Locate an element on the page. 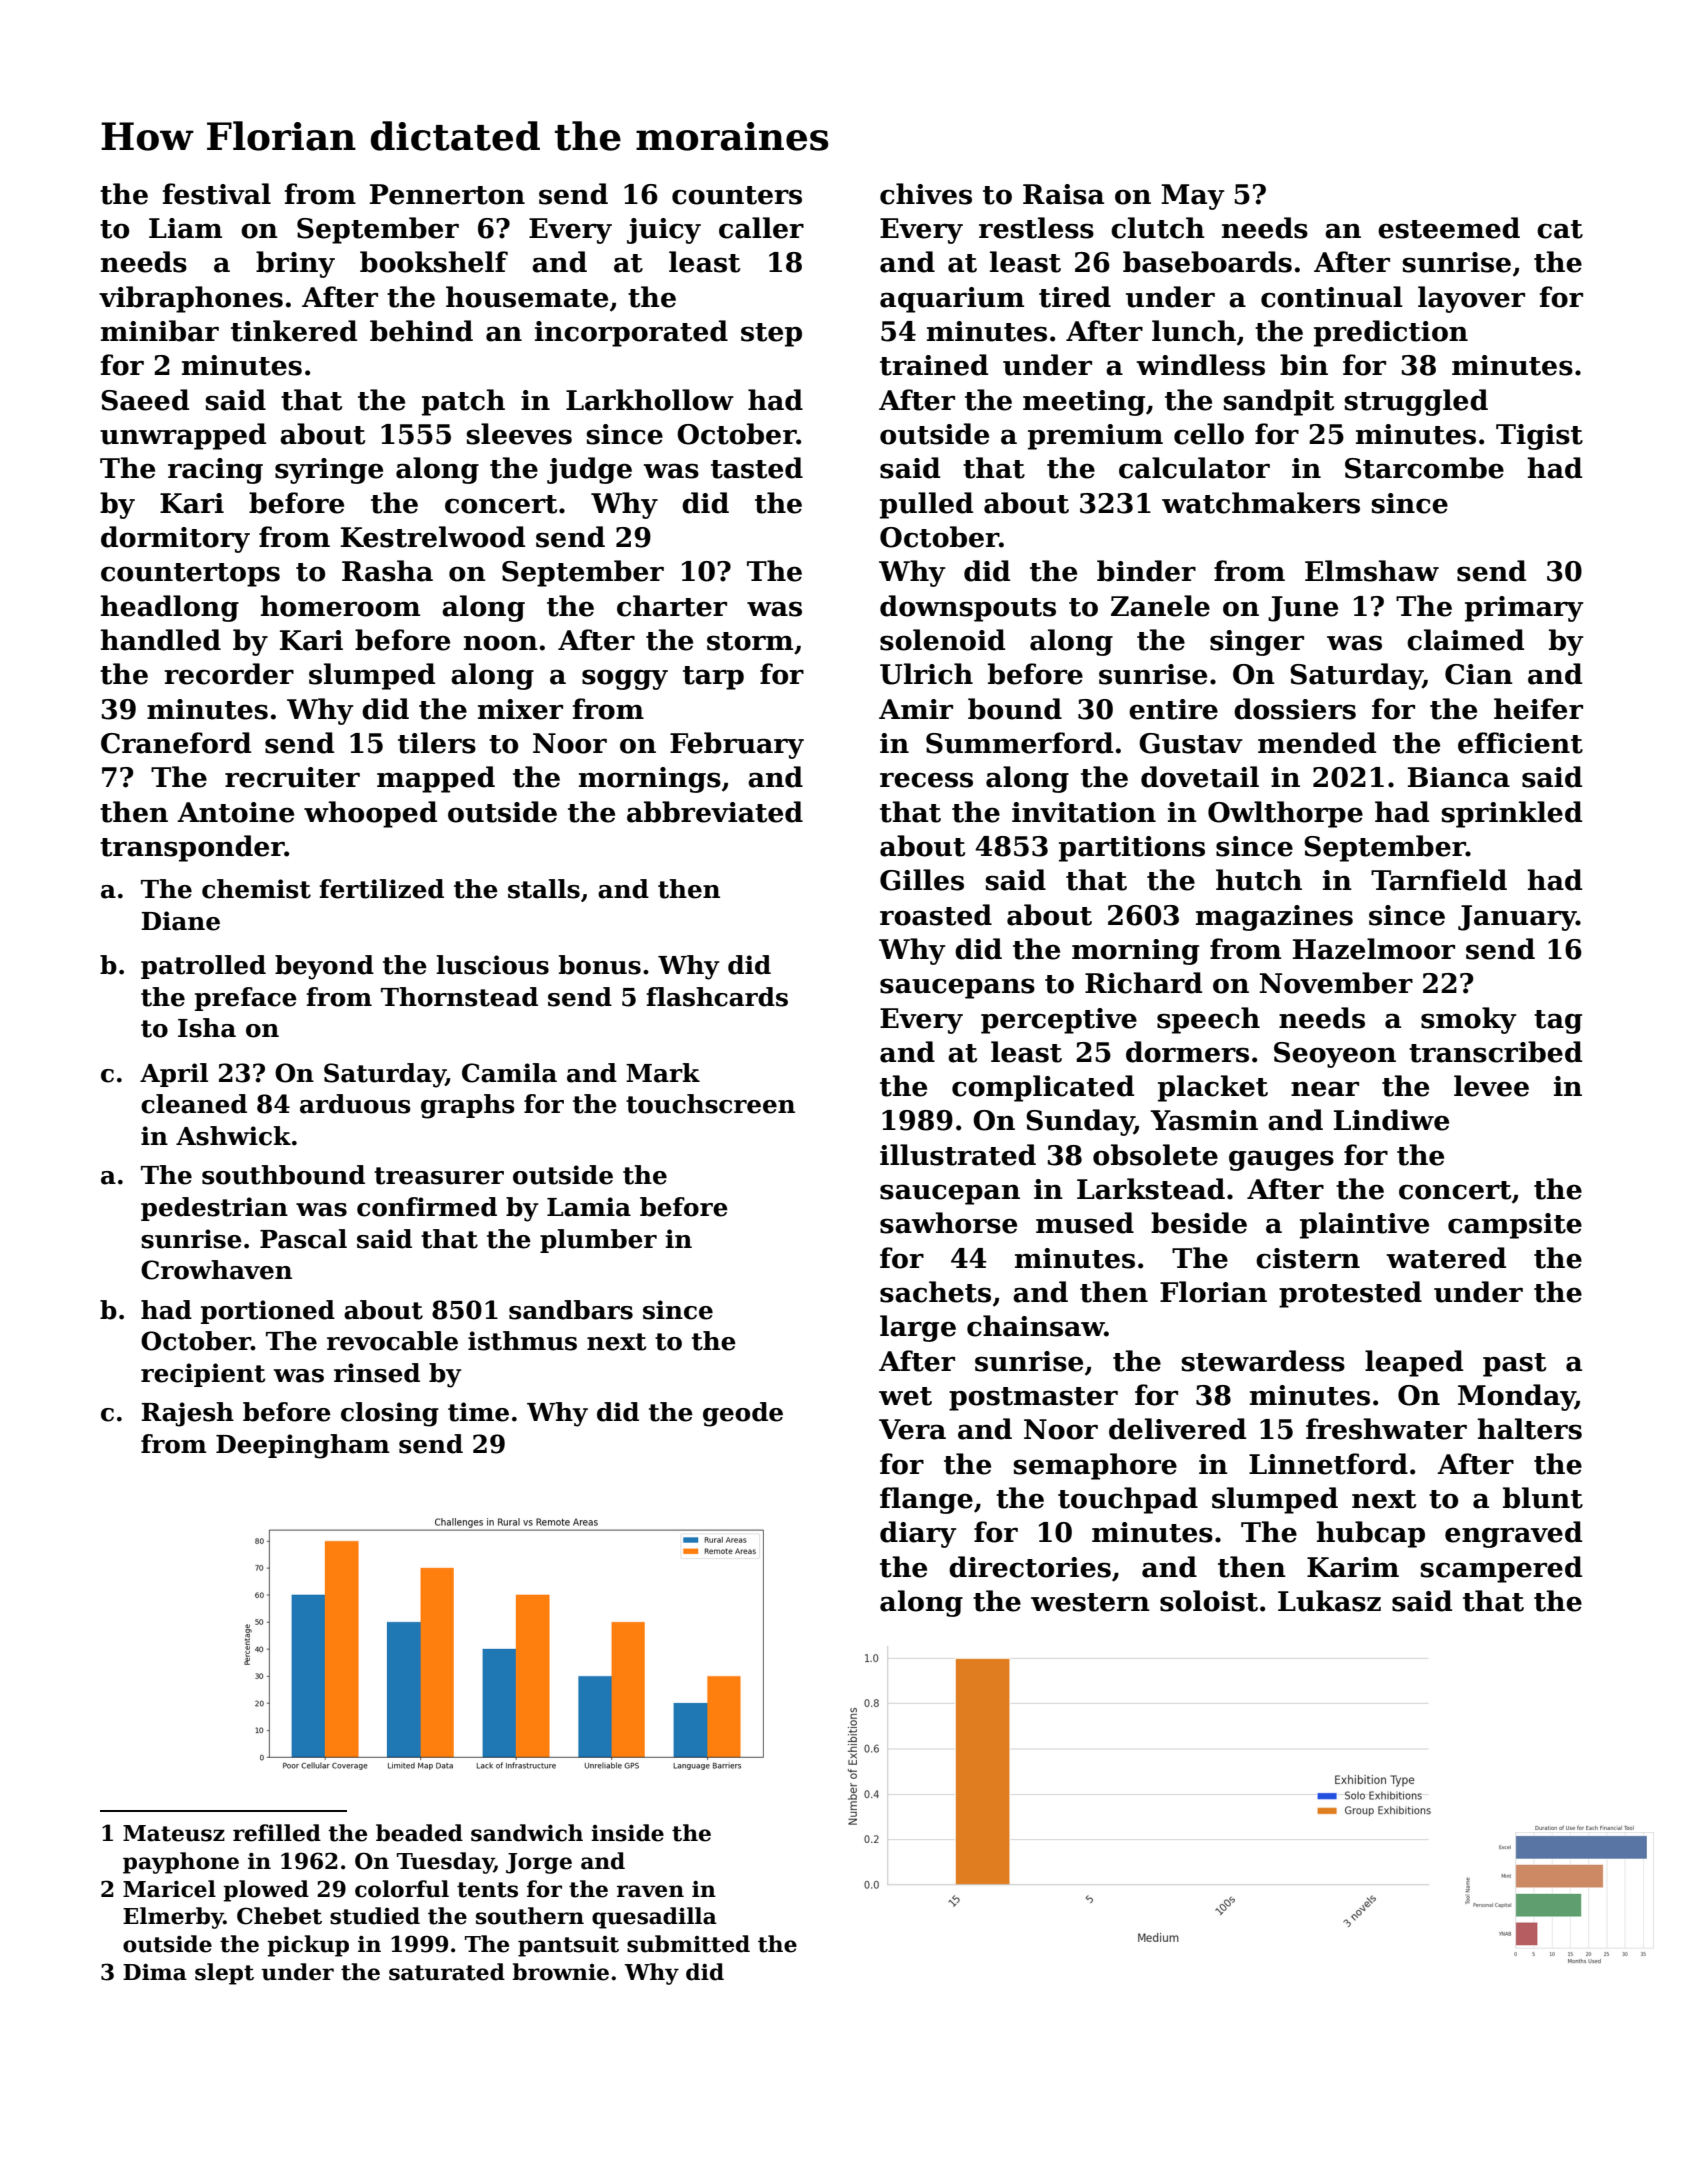  judge is located at coordinates (589, 470).
